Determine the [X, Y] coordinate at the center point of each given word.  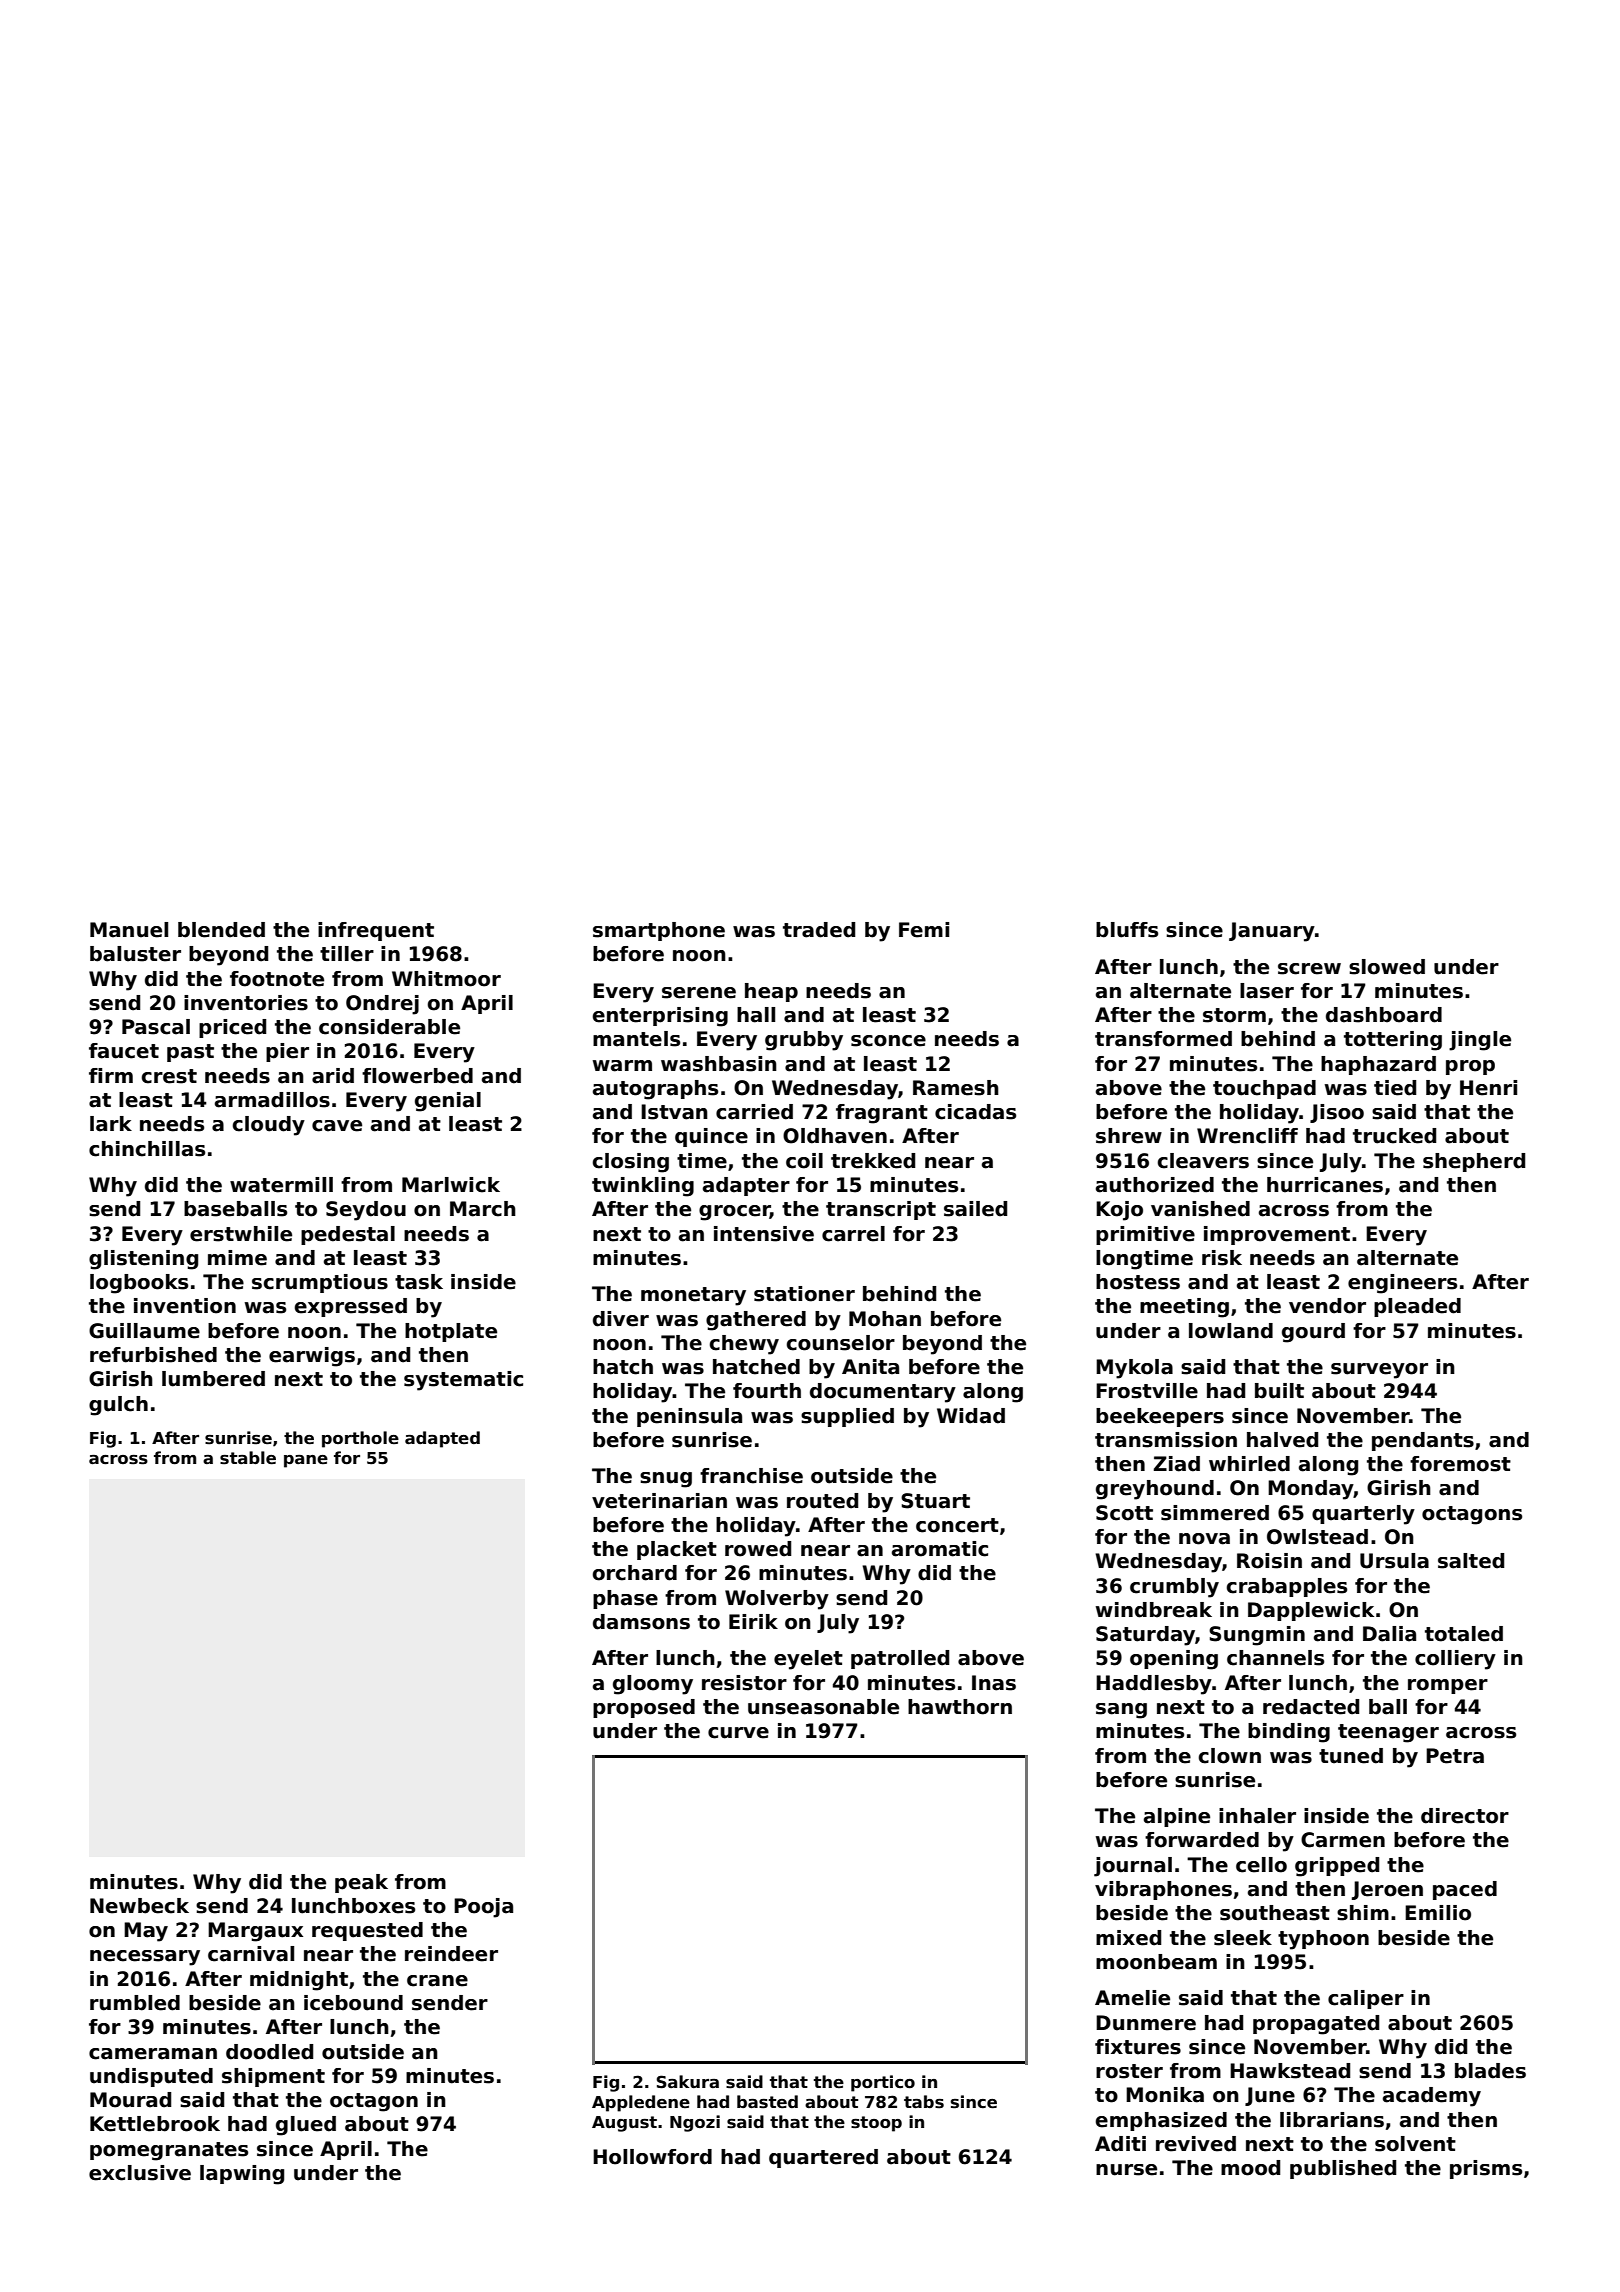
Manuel [129, 930]
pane [306, 1461]
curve [738, 1733]
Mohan [885, 1319]
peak [361, 1883]
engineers [1402, 1284]
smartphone [659, 931]
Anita [870, 1367]
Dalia [1389, 1634]
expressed [351, 1307]
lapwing [242, 2175]
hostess [1138, 1282]
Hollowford [652, 2157]
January [1272, 932]
